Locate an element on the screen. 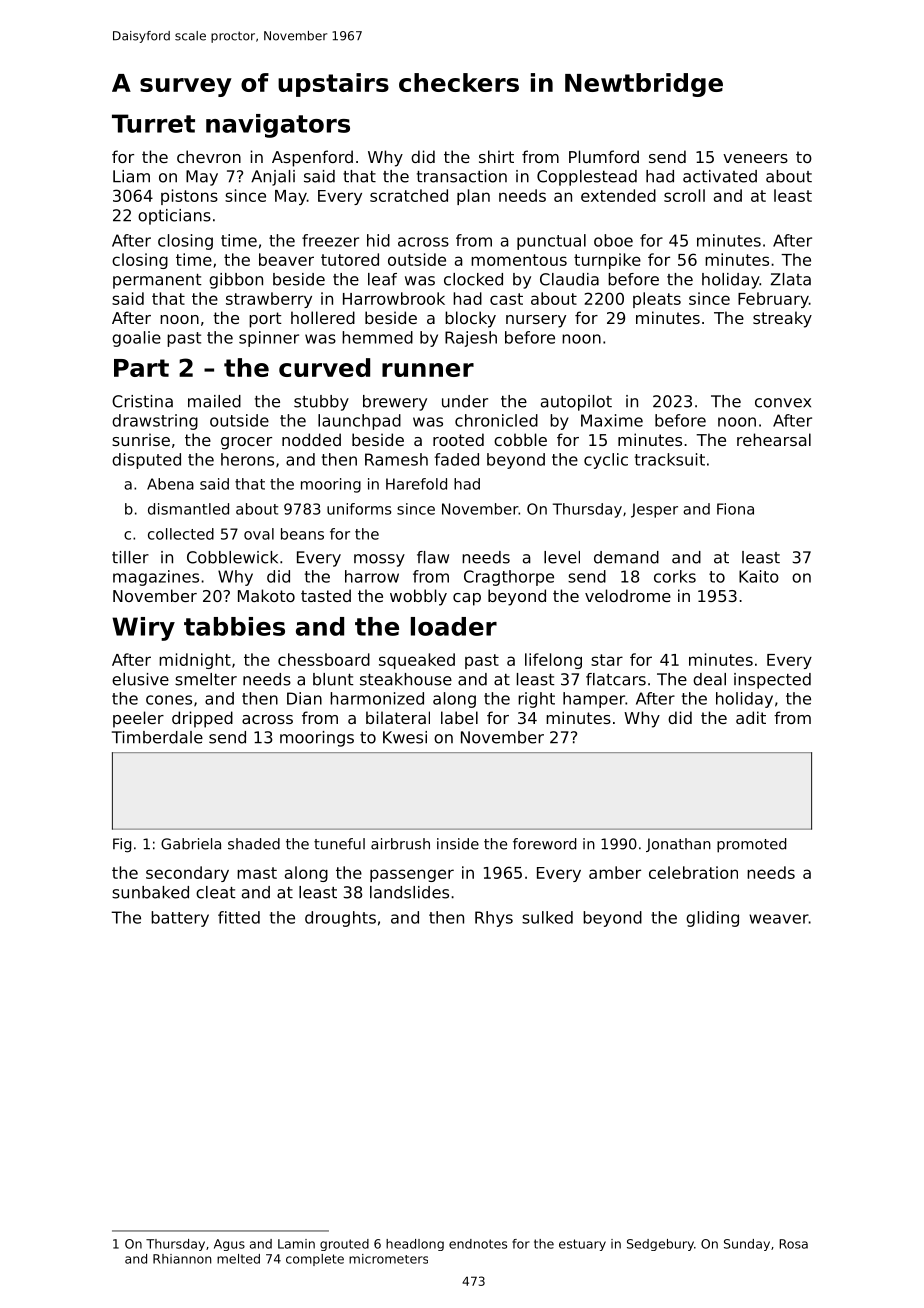  shirt is located at coordinates (496, 156).
